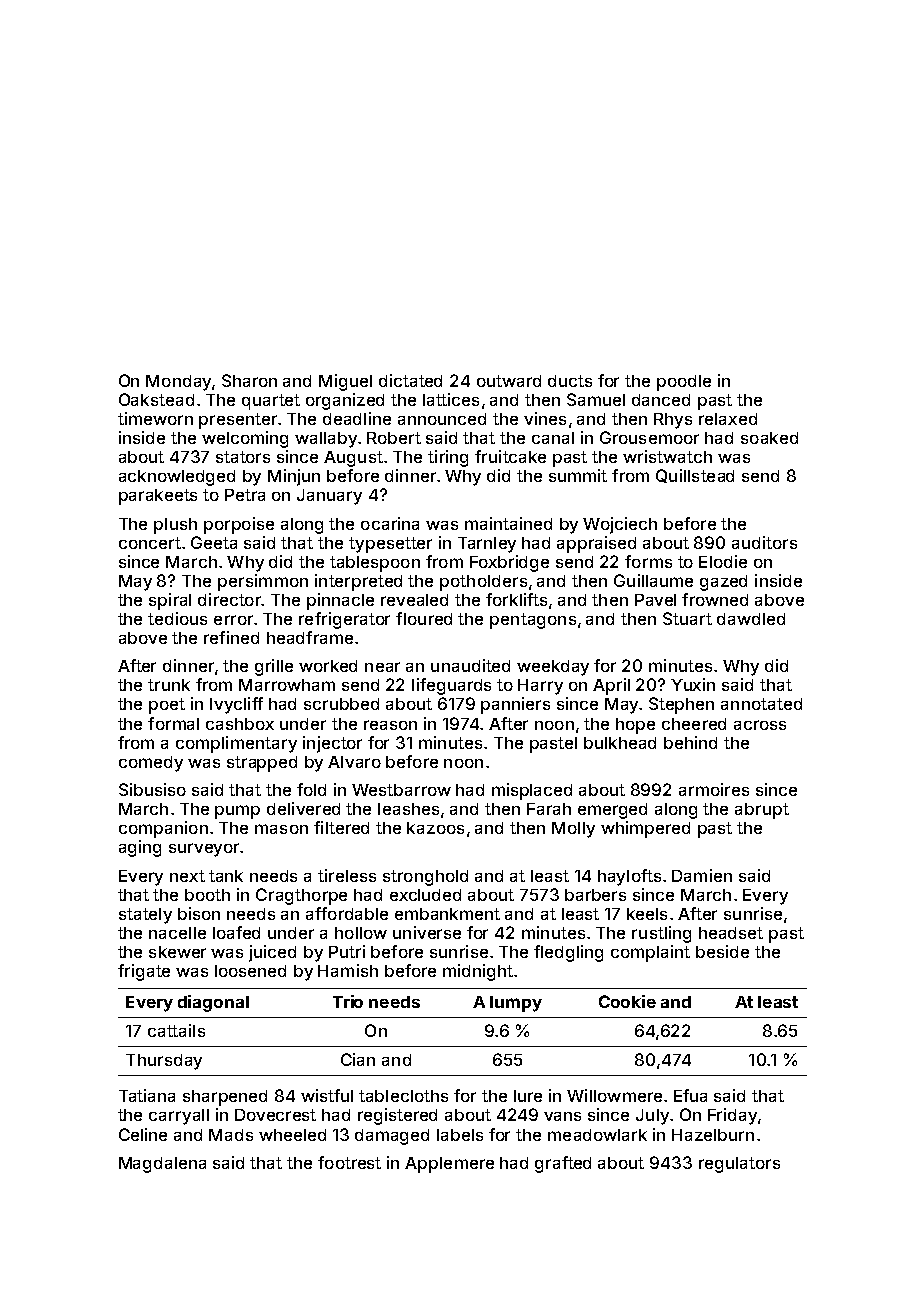  Describe the element at coordinates (403, 1096) in the screenshot. I see `tablecloths` at that location.
